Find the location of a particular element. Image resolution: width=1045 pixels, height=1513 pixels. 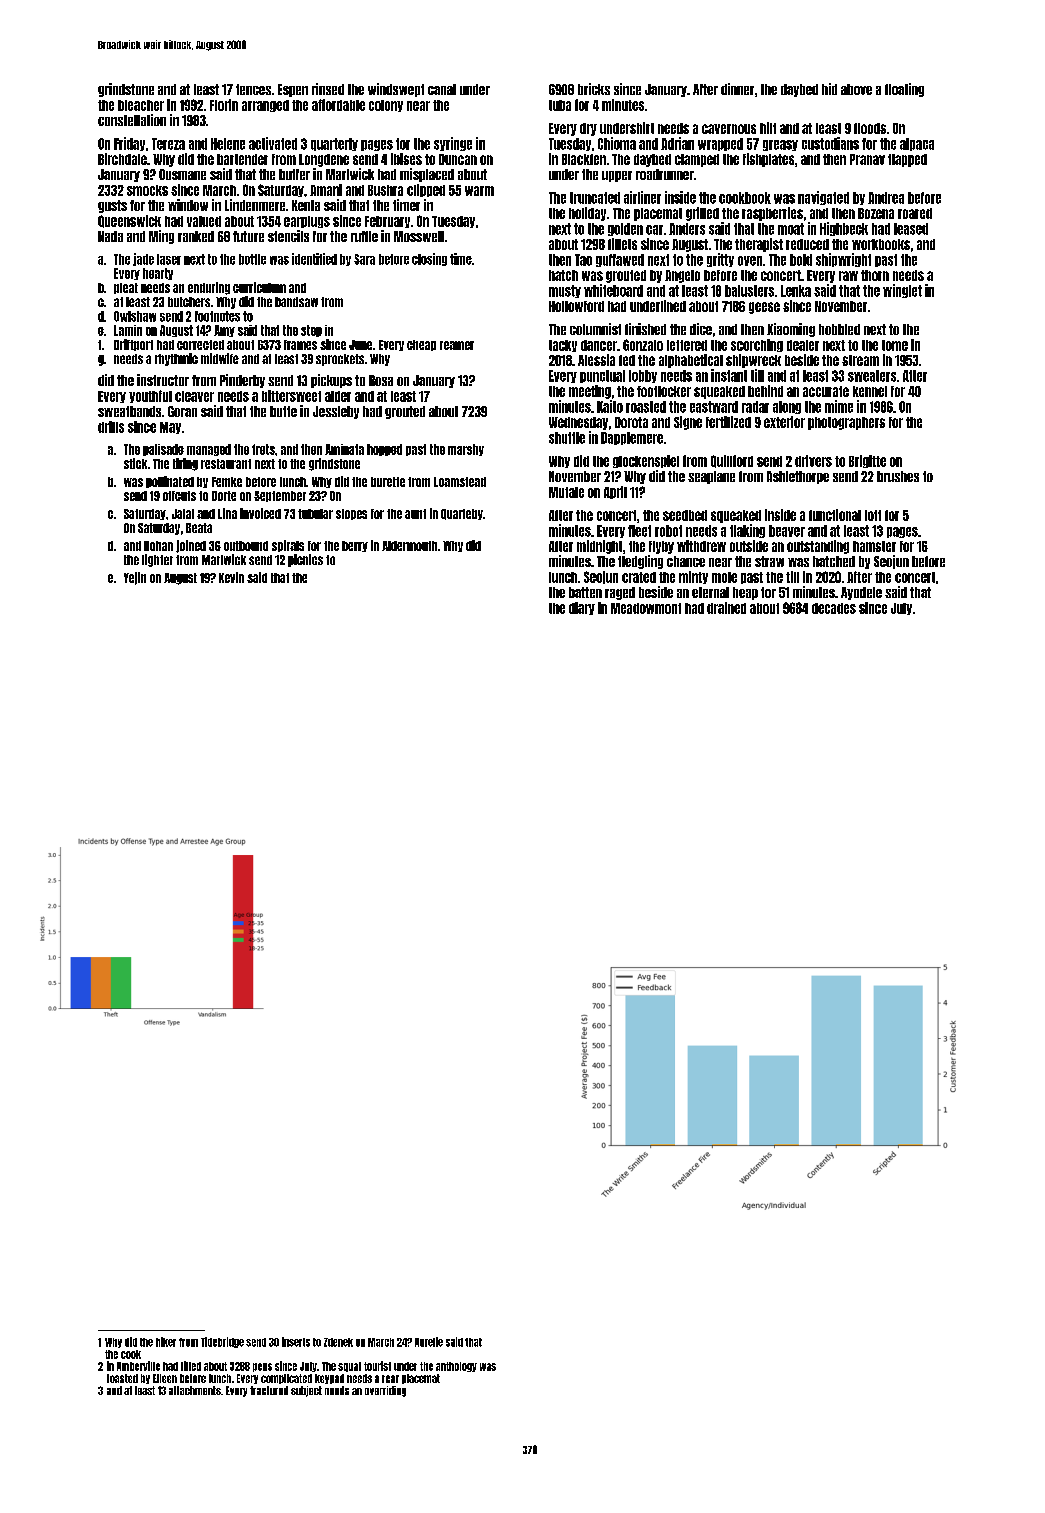

Amberville is located at coordinates (138, 1366).
